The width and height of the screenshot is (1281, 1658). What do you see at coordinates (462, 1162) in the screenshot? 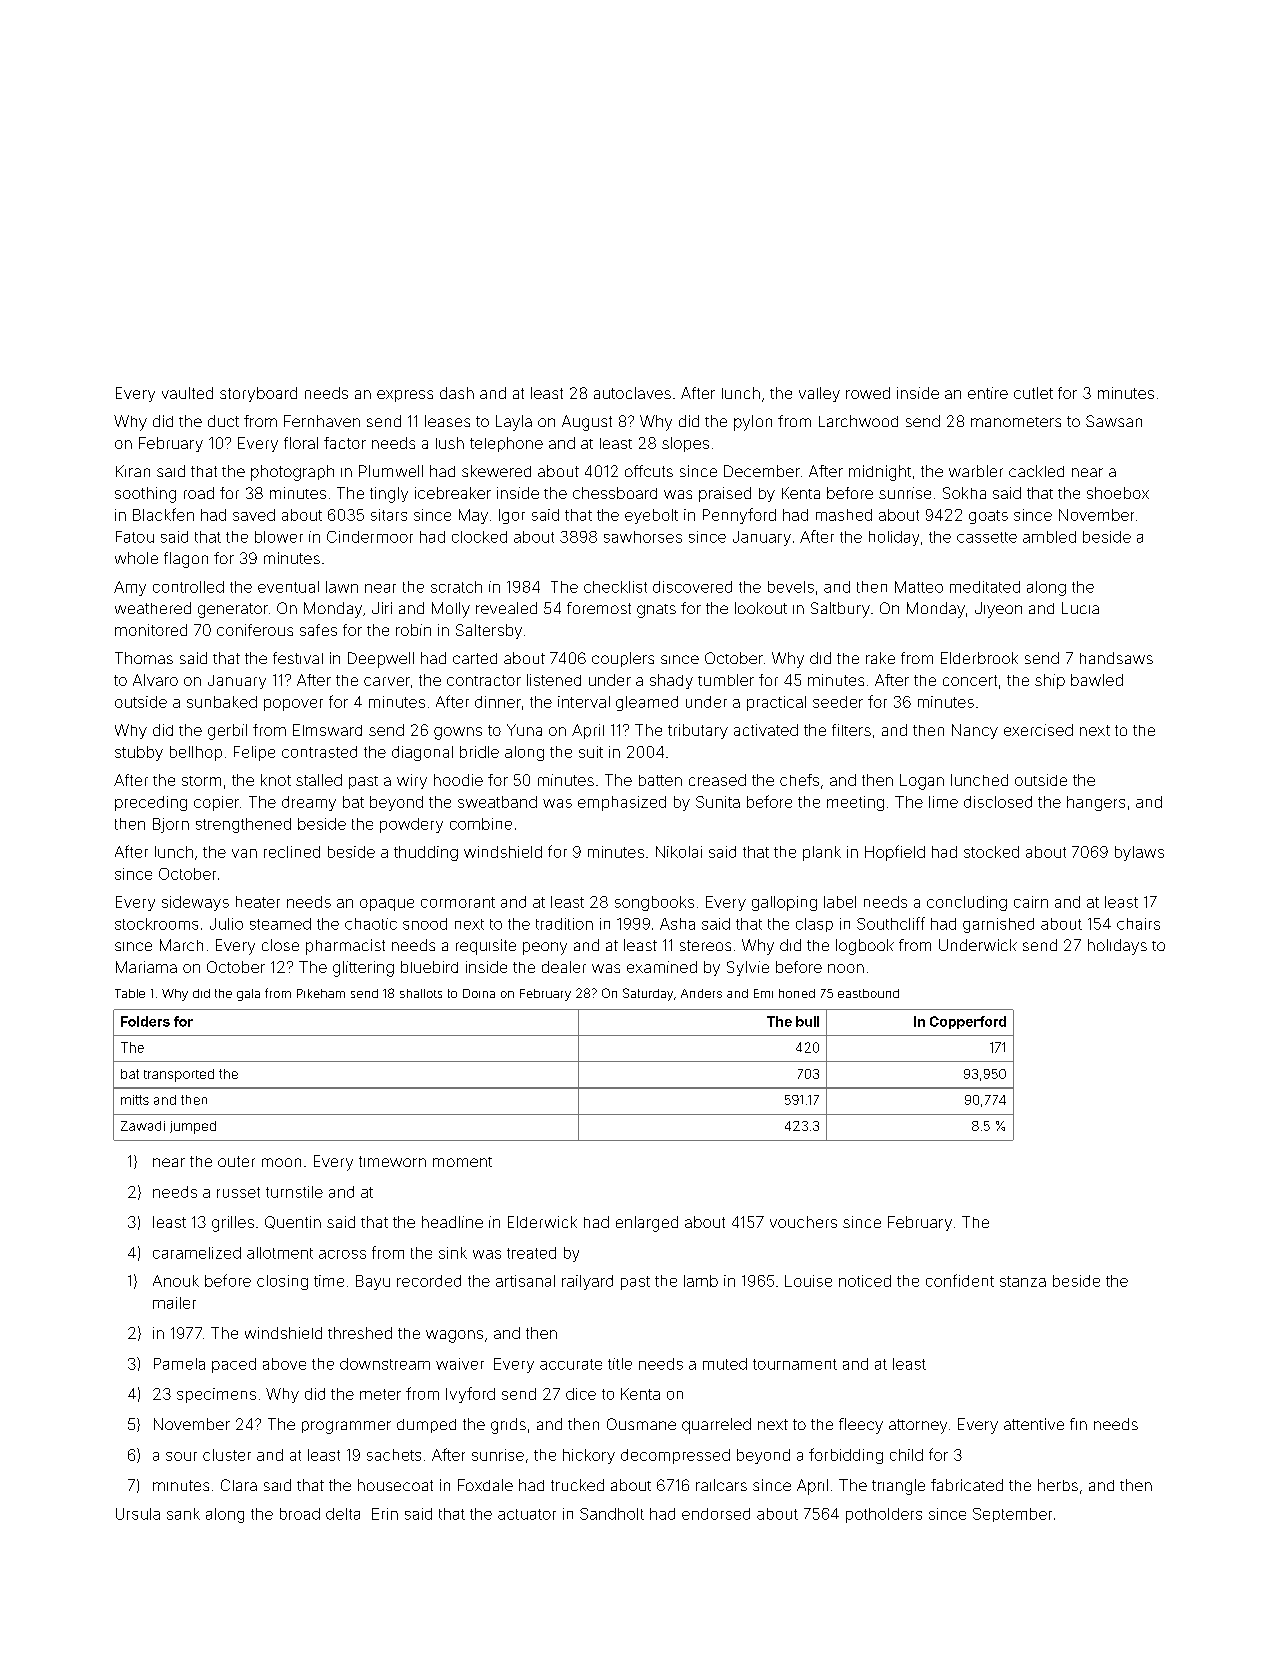
I see `moment` at bounding box center [462, 1162].
